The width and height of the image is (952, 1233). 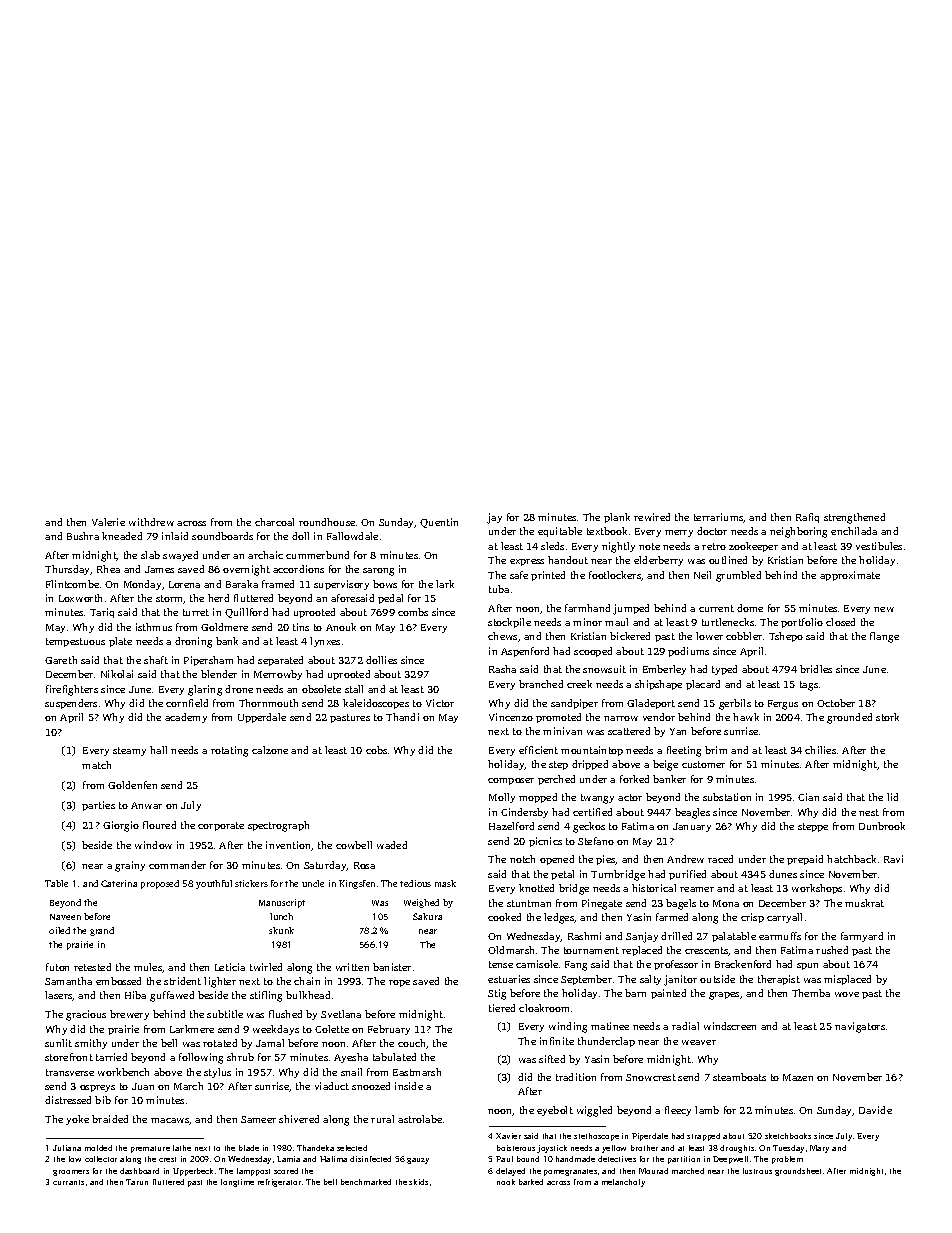 What do you see at coordinates (574, 704) in the image?
I see `sandpiper` at bounding box center [574, 704].
